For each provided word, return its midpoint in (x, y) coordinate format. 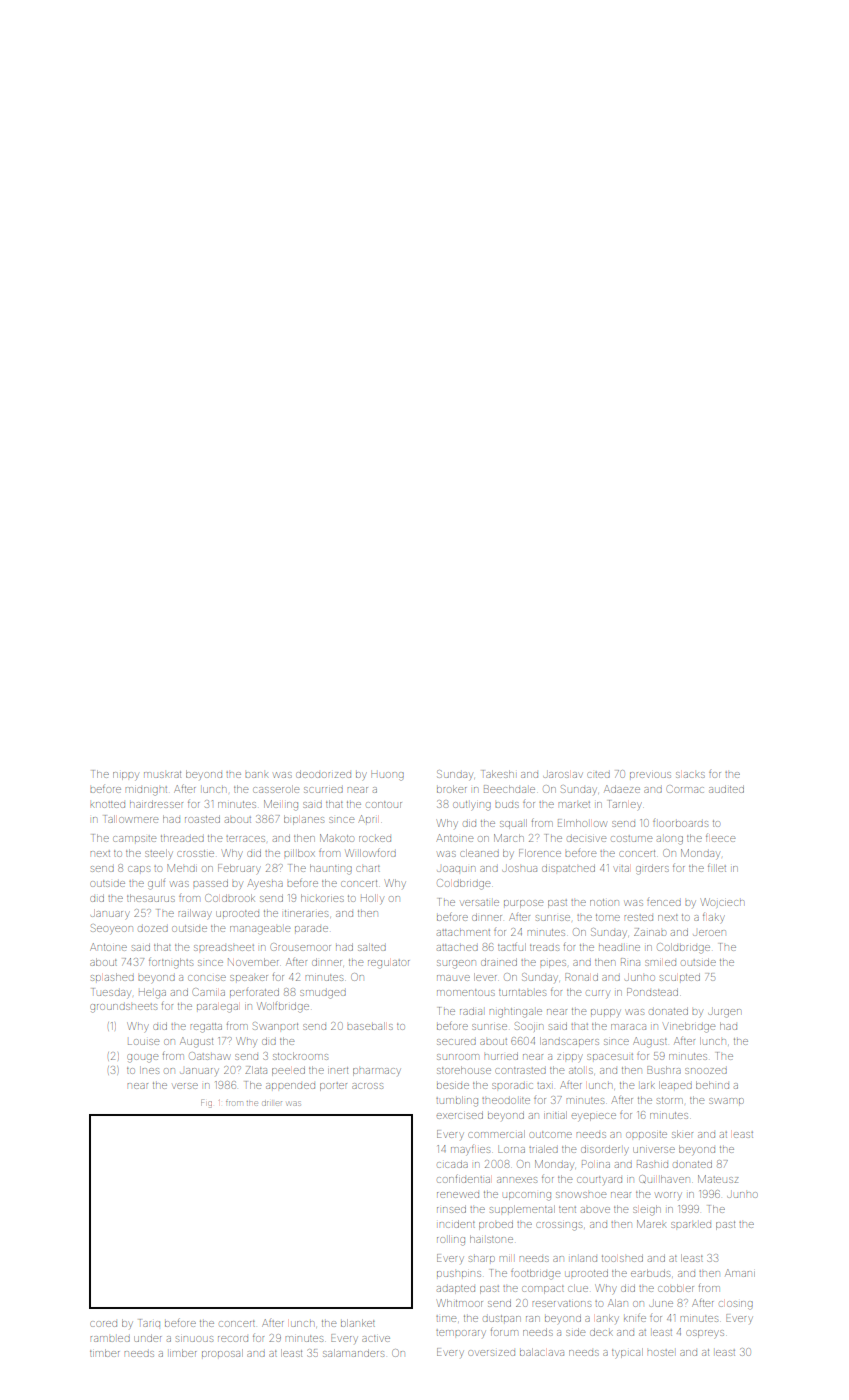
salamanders (353, 1353)
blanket (358, 1323)
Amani (740, 1273)
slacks (690, 775)
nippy (126, 776)
